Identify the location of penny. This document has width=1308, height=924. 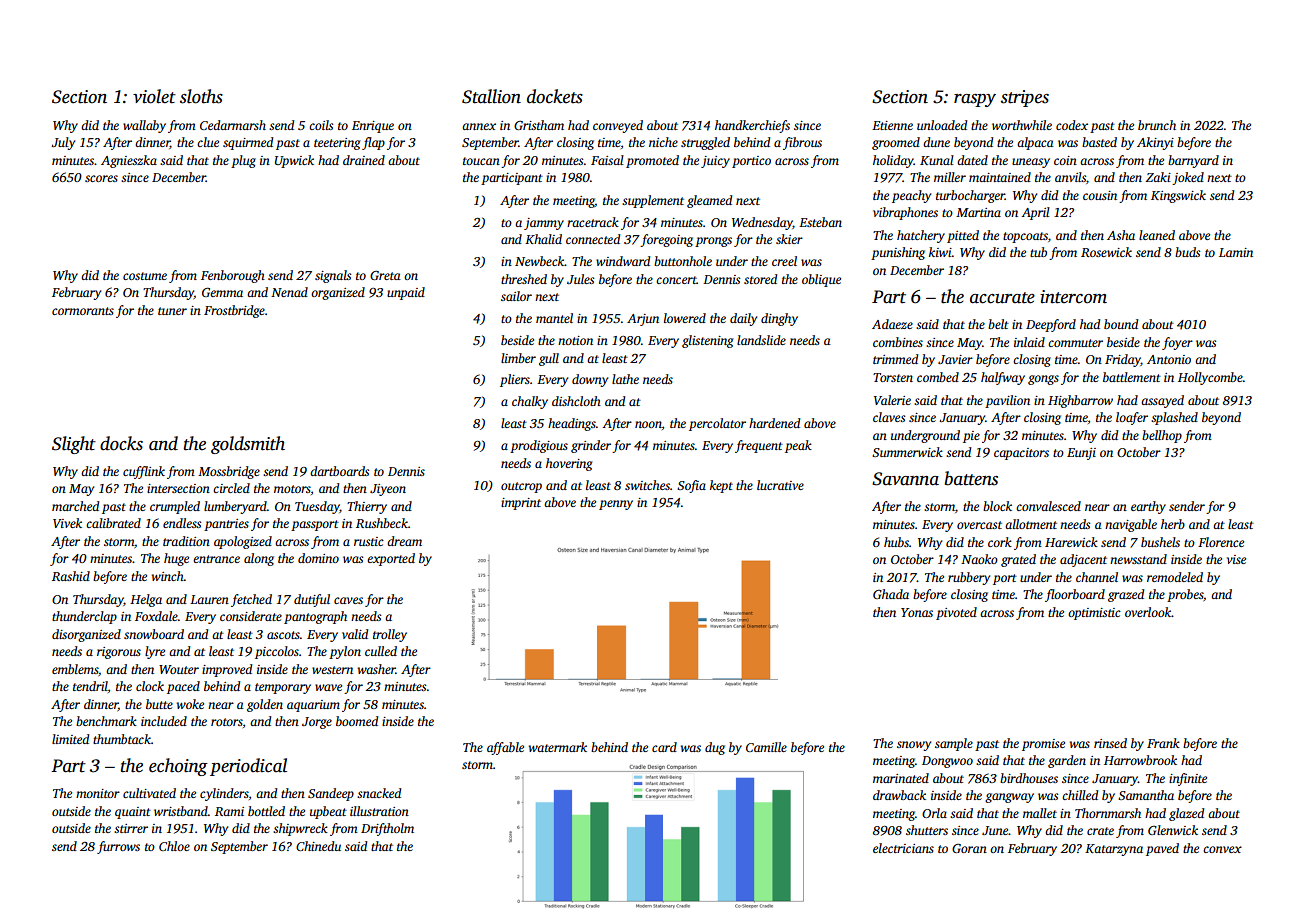
(616, 505).
